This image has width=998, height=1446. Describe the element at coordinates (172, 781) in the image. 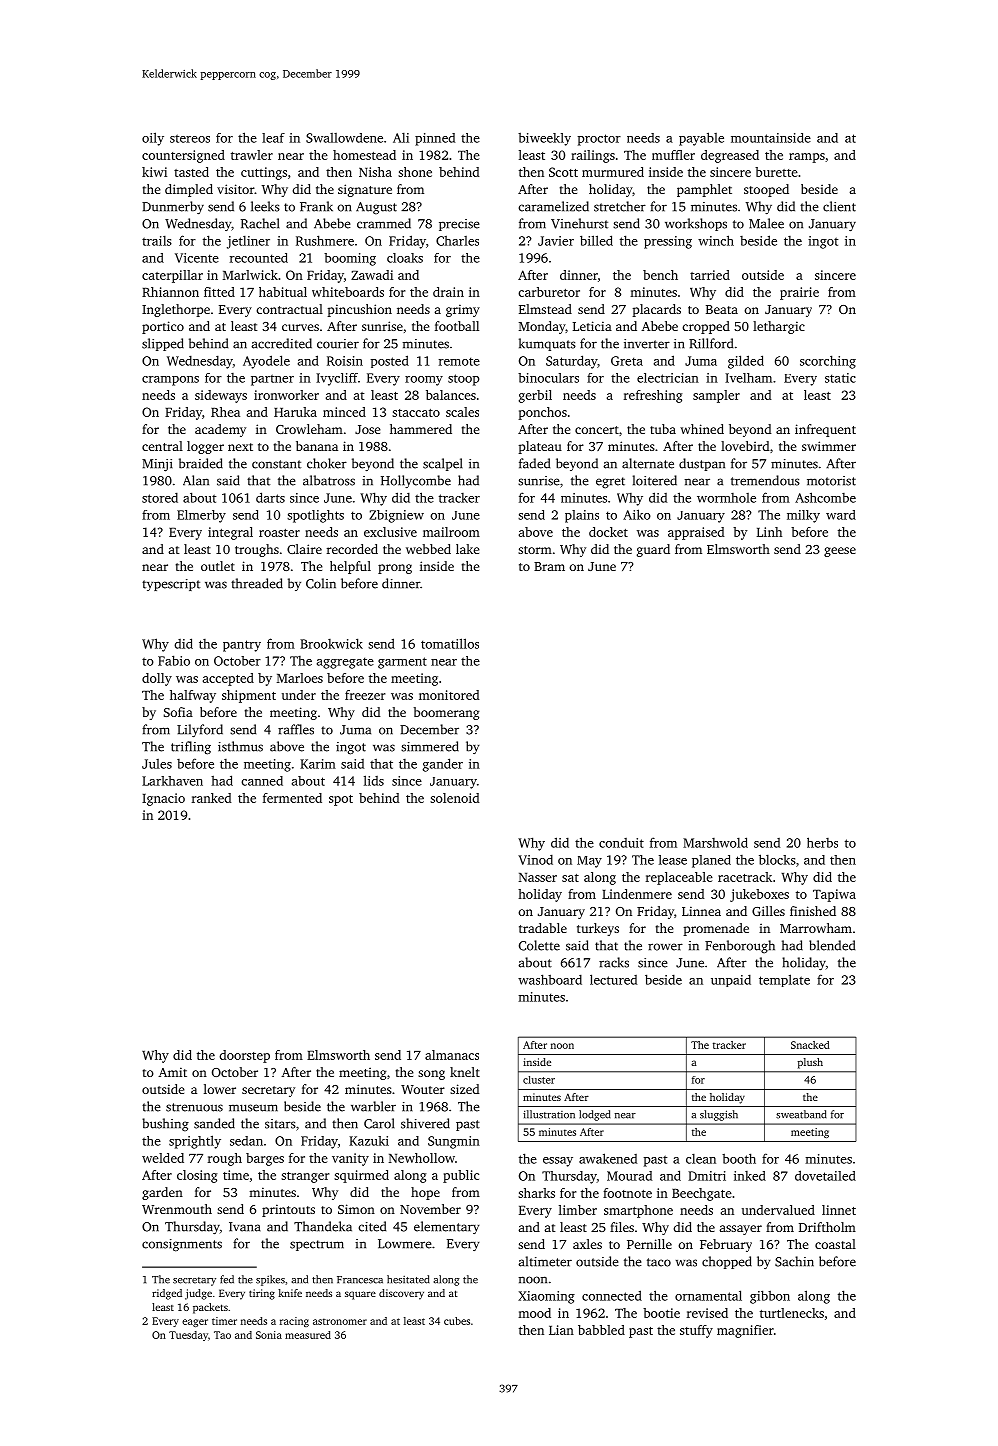

I see `Larkhaven` at that location.
